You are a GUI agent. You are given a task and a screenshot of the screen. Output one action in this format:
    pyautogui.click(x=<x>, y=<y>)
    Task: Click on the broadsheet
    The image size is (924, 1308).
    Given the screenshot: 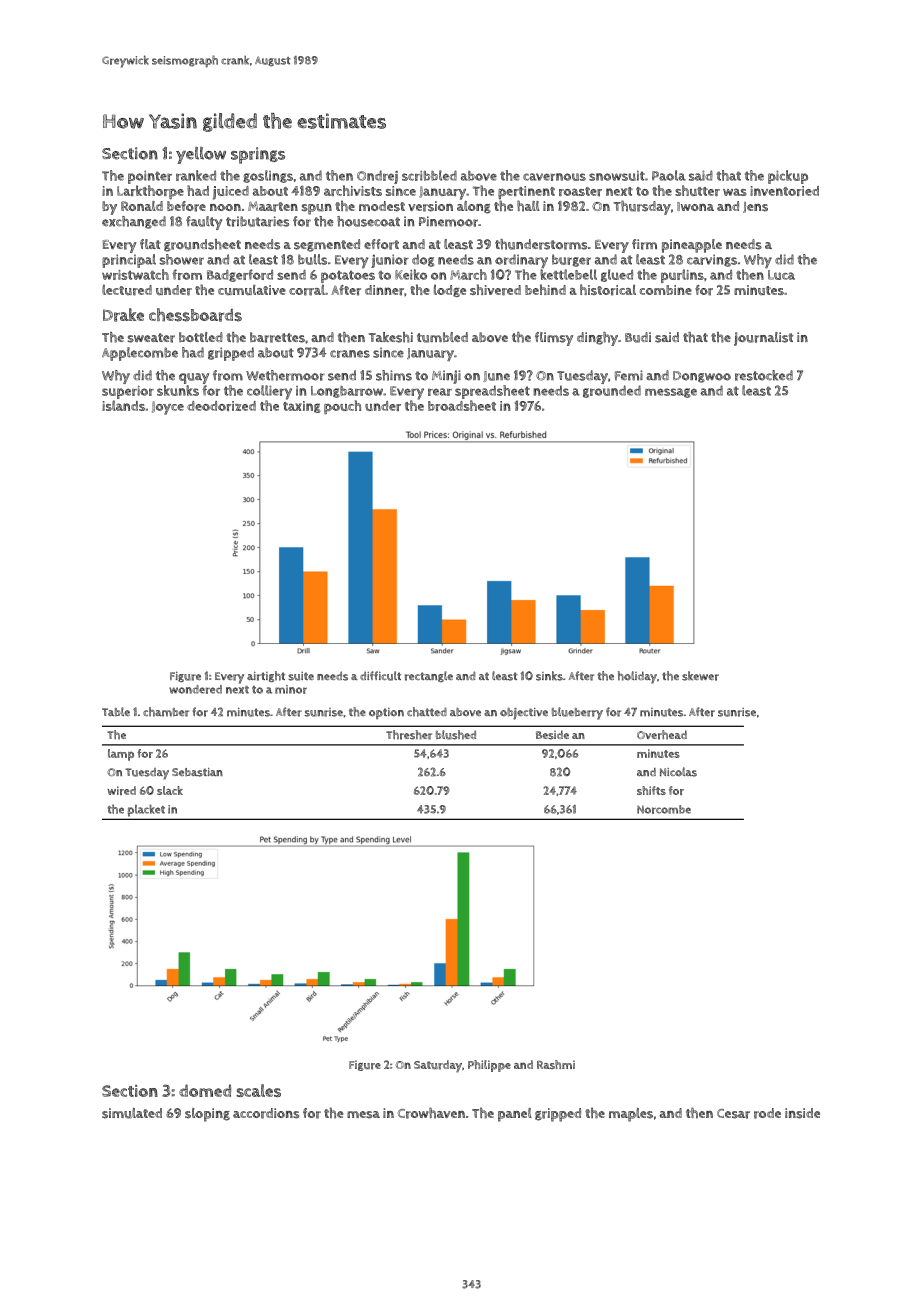 What is the action you would take?
    pyautogui.click(x=462, y=405)
